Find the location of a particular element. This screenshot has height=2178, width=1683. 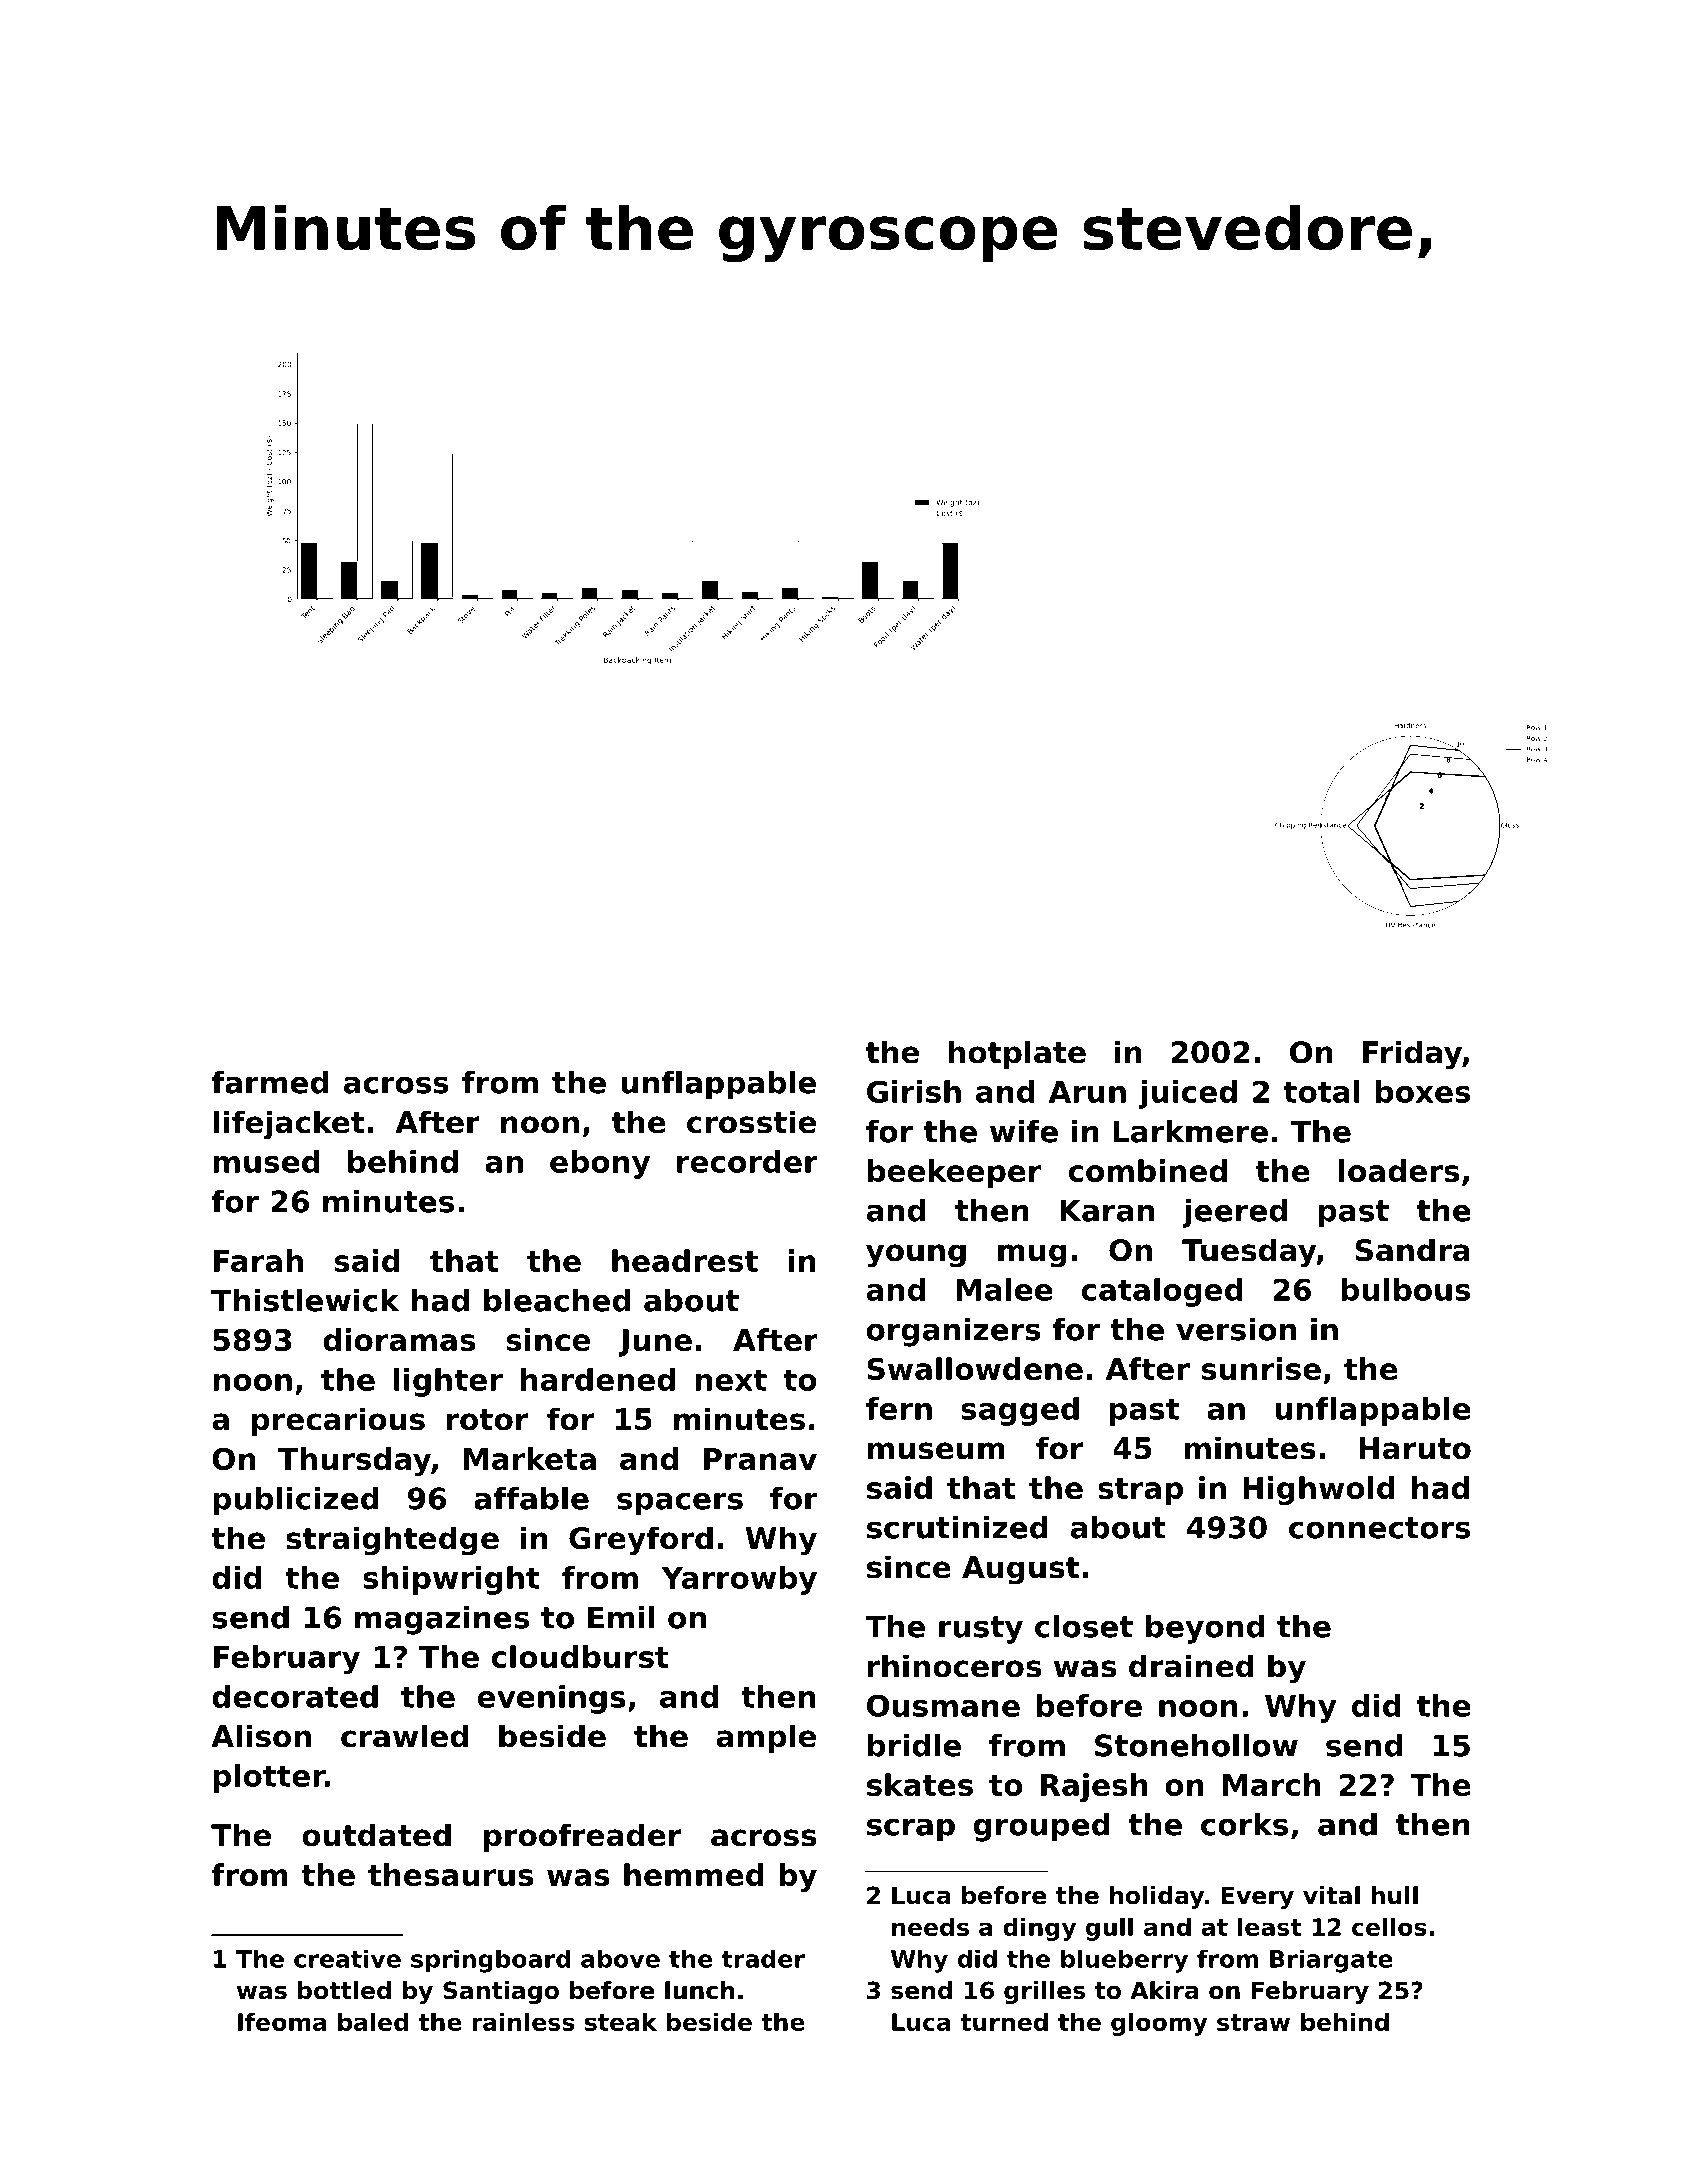

Santiago is located at coordinates (501, 1992).
